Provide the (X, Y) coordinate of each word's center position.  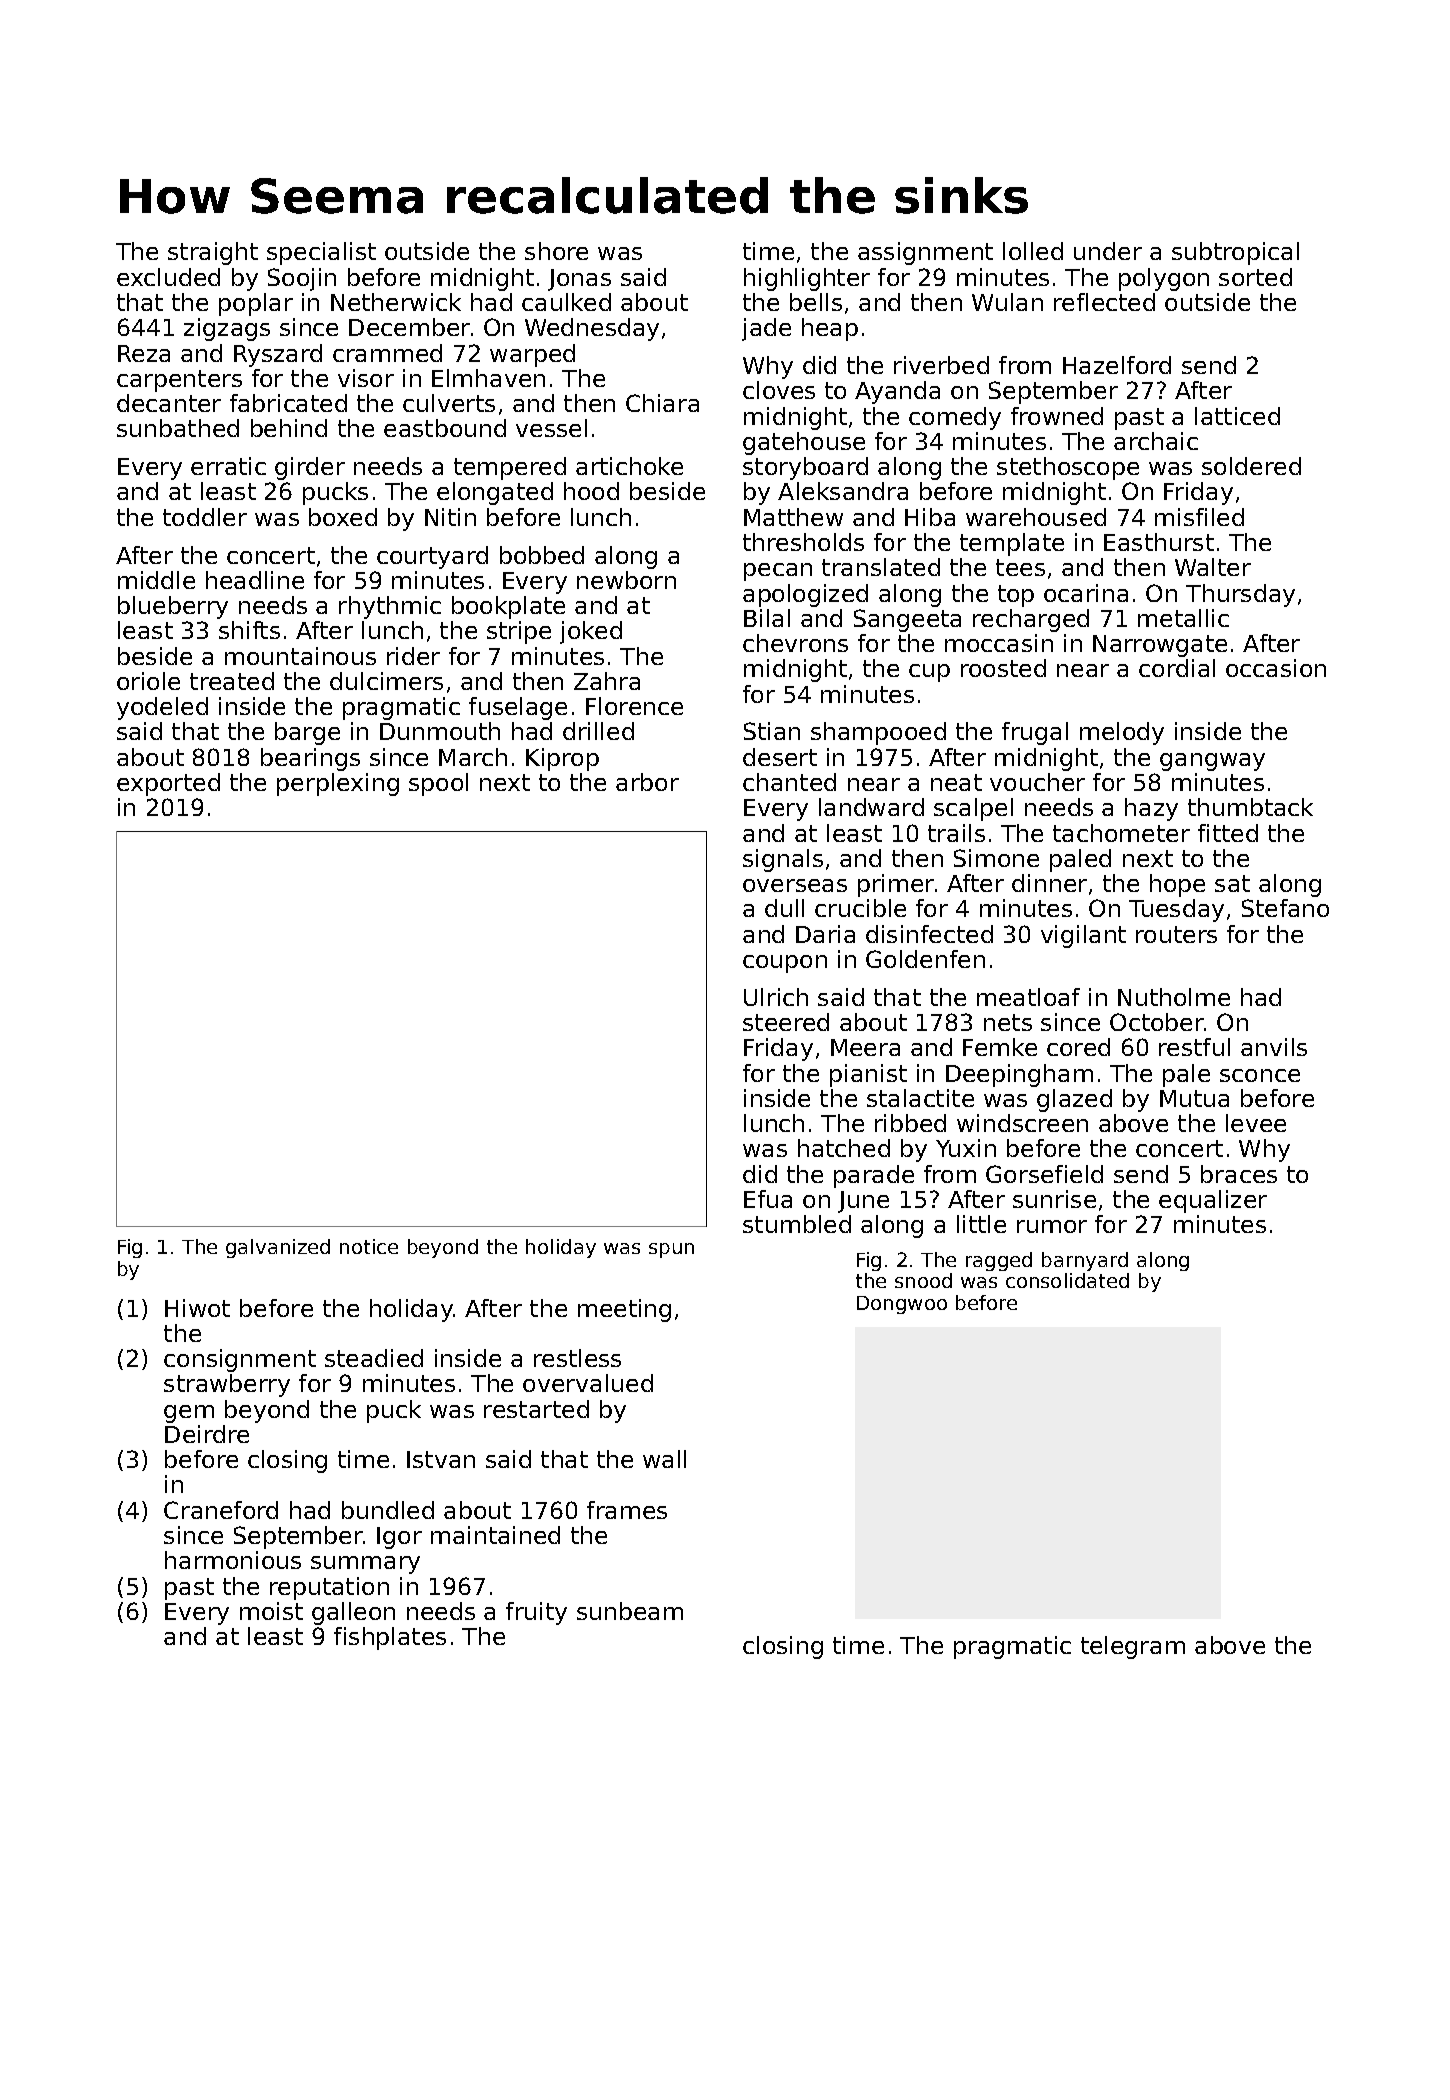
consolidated (1067, 1280)
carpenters (179, 381)
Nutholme (1174, 997)
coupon (785, 964)
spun (671, 1250)
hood (591, 491)
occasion (1276, 668)
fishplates (390, 1638)
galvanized (278, 1248)
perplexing (338, 784)
